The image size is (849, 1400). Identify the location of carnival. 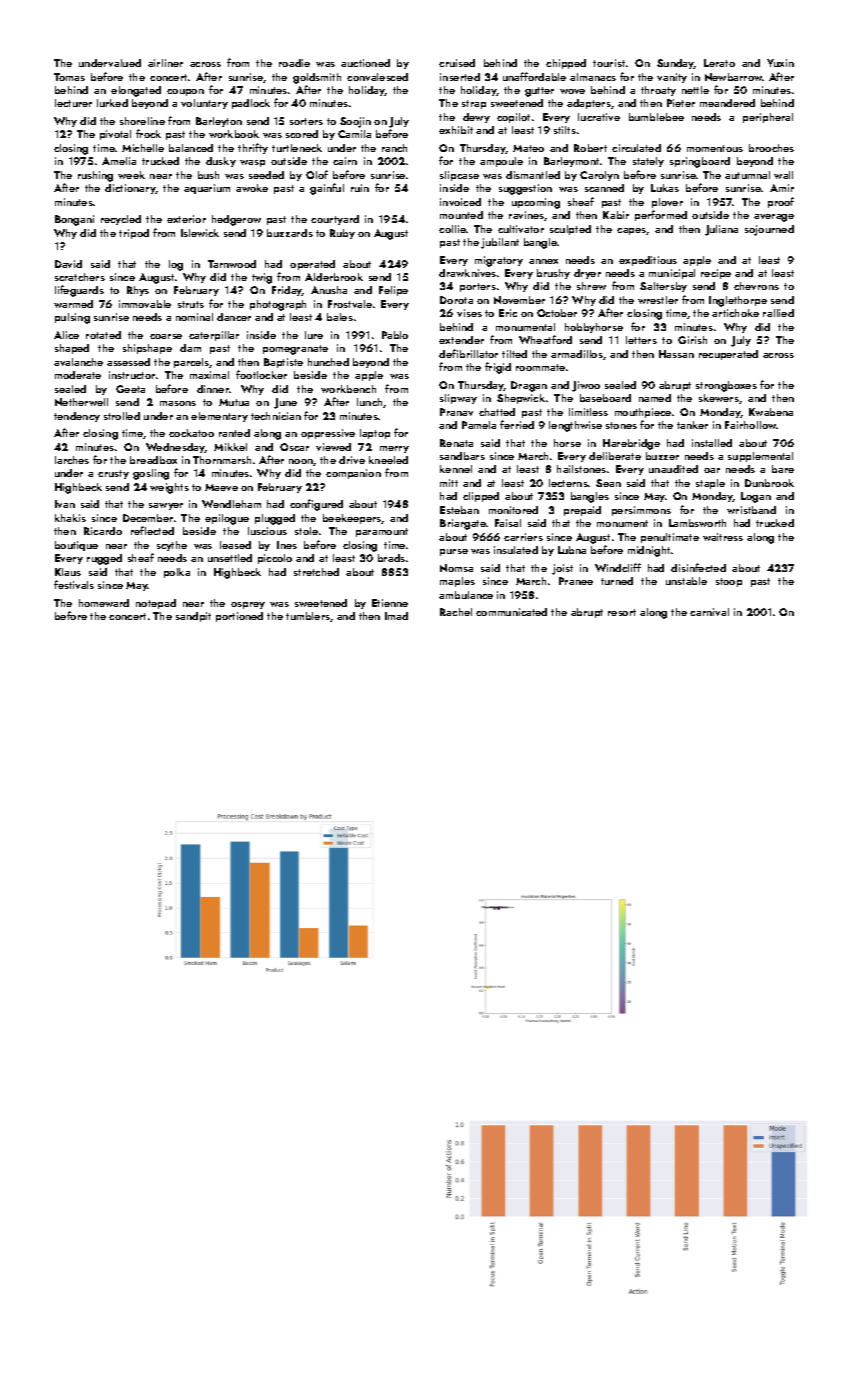
(709, 612).
